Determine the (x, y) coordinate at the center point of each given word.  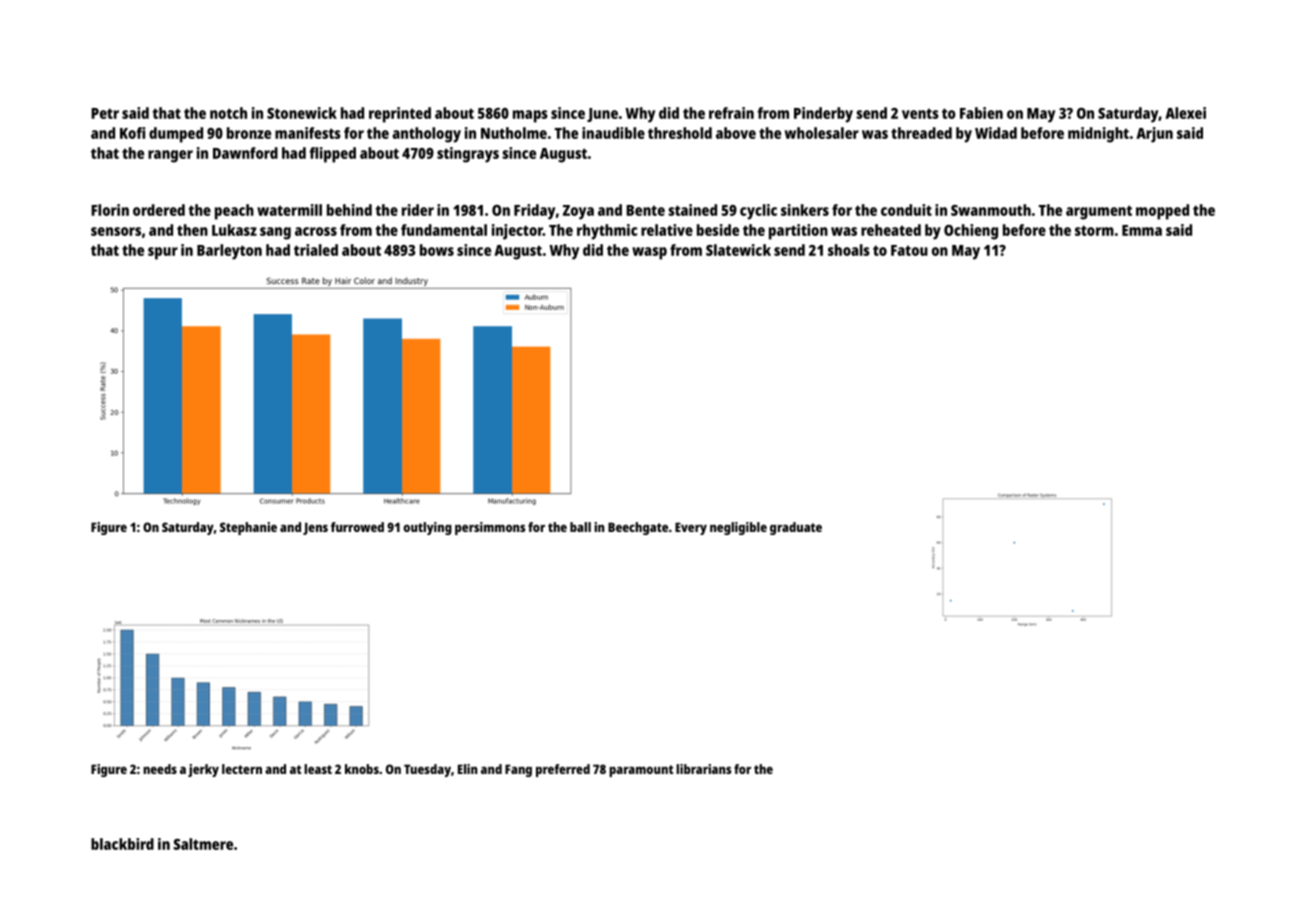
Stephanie (248, 528)
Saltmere (203, 844)
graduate (796, 528)
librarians (703, 769)
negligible (738, 528)
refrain (731, 113)
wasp (649, 253)
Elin (467, 769)
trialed (316, 250)
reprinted (400, 115)
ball (580, 527)
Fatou (909, 250)
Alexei (1185, 113)
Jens (315, 528)
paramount (641, 771)
